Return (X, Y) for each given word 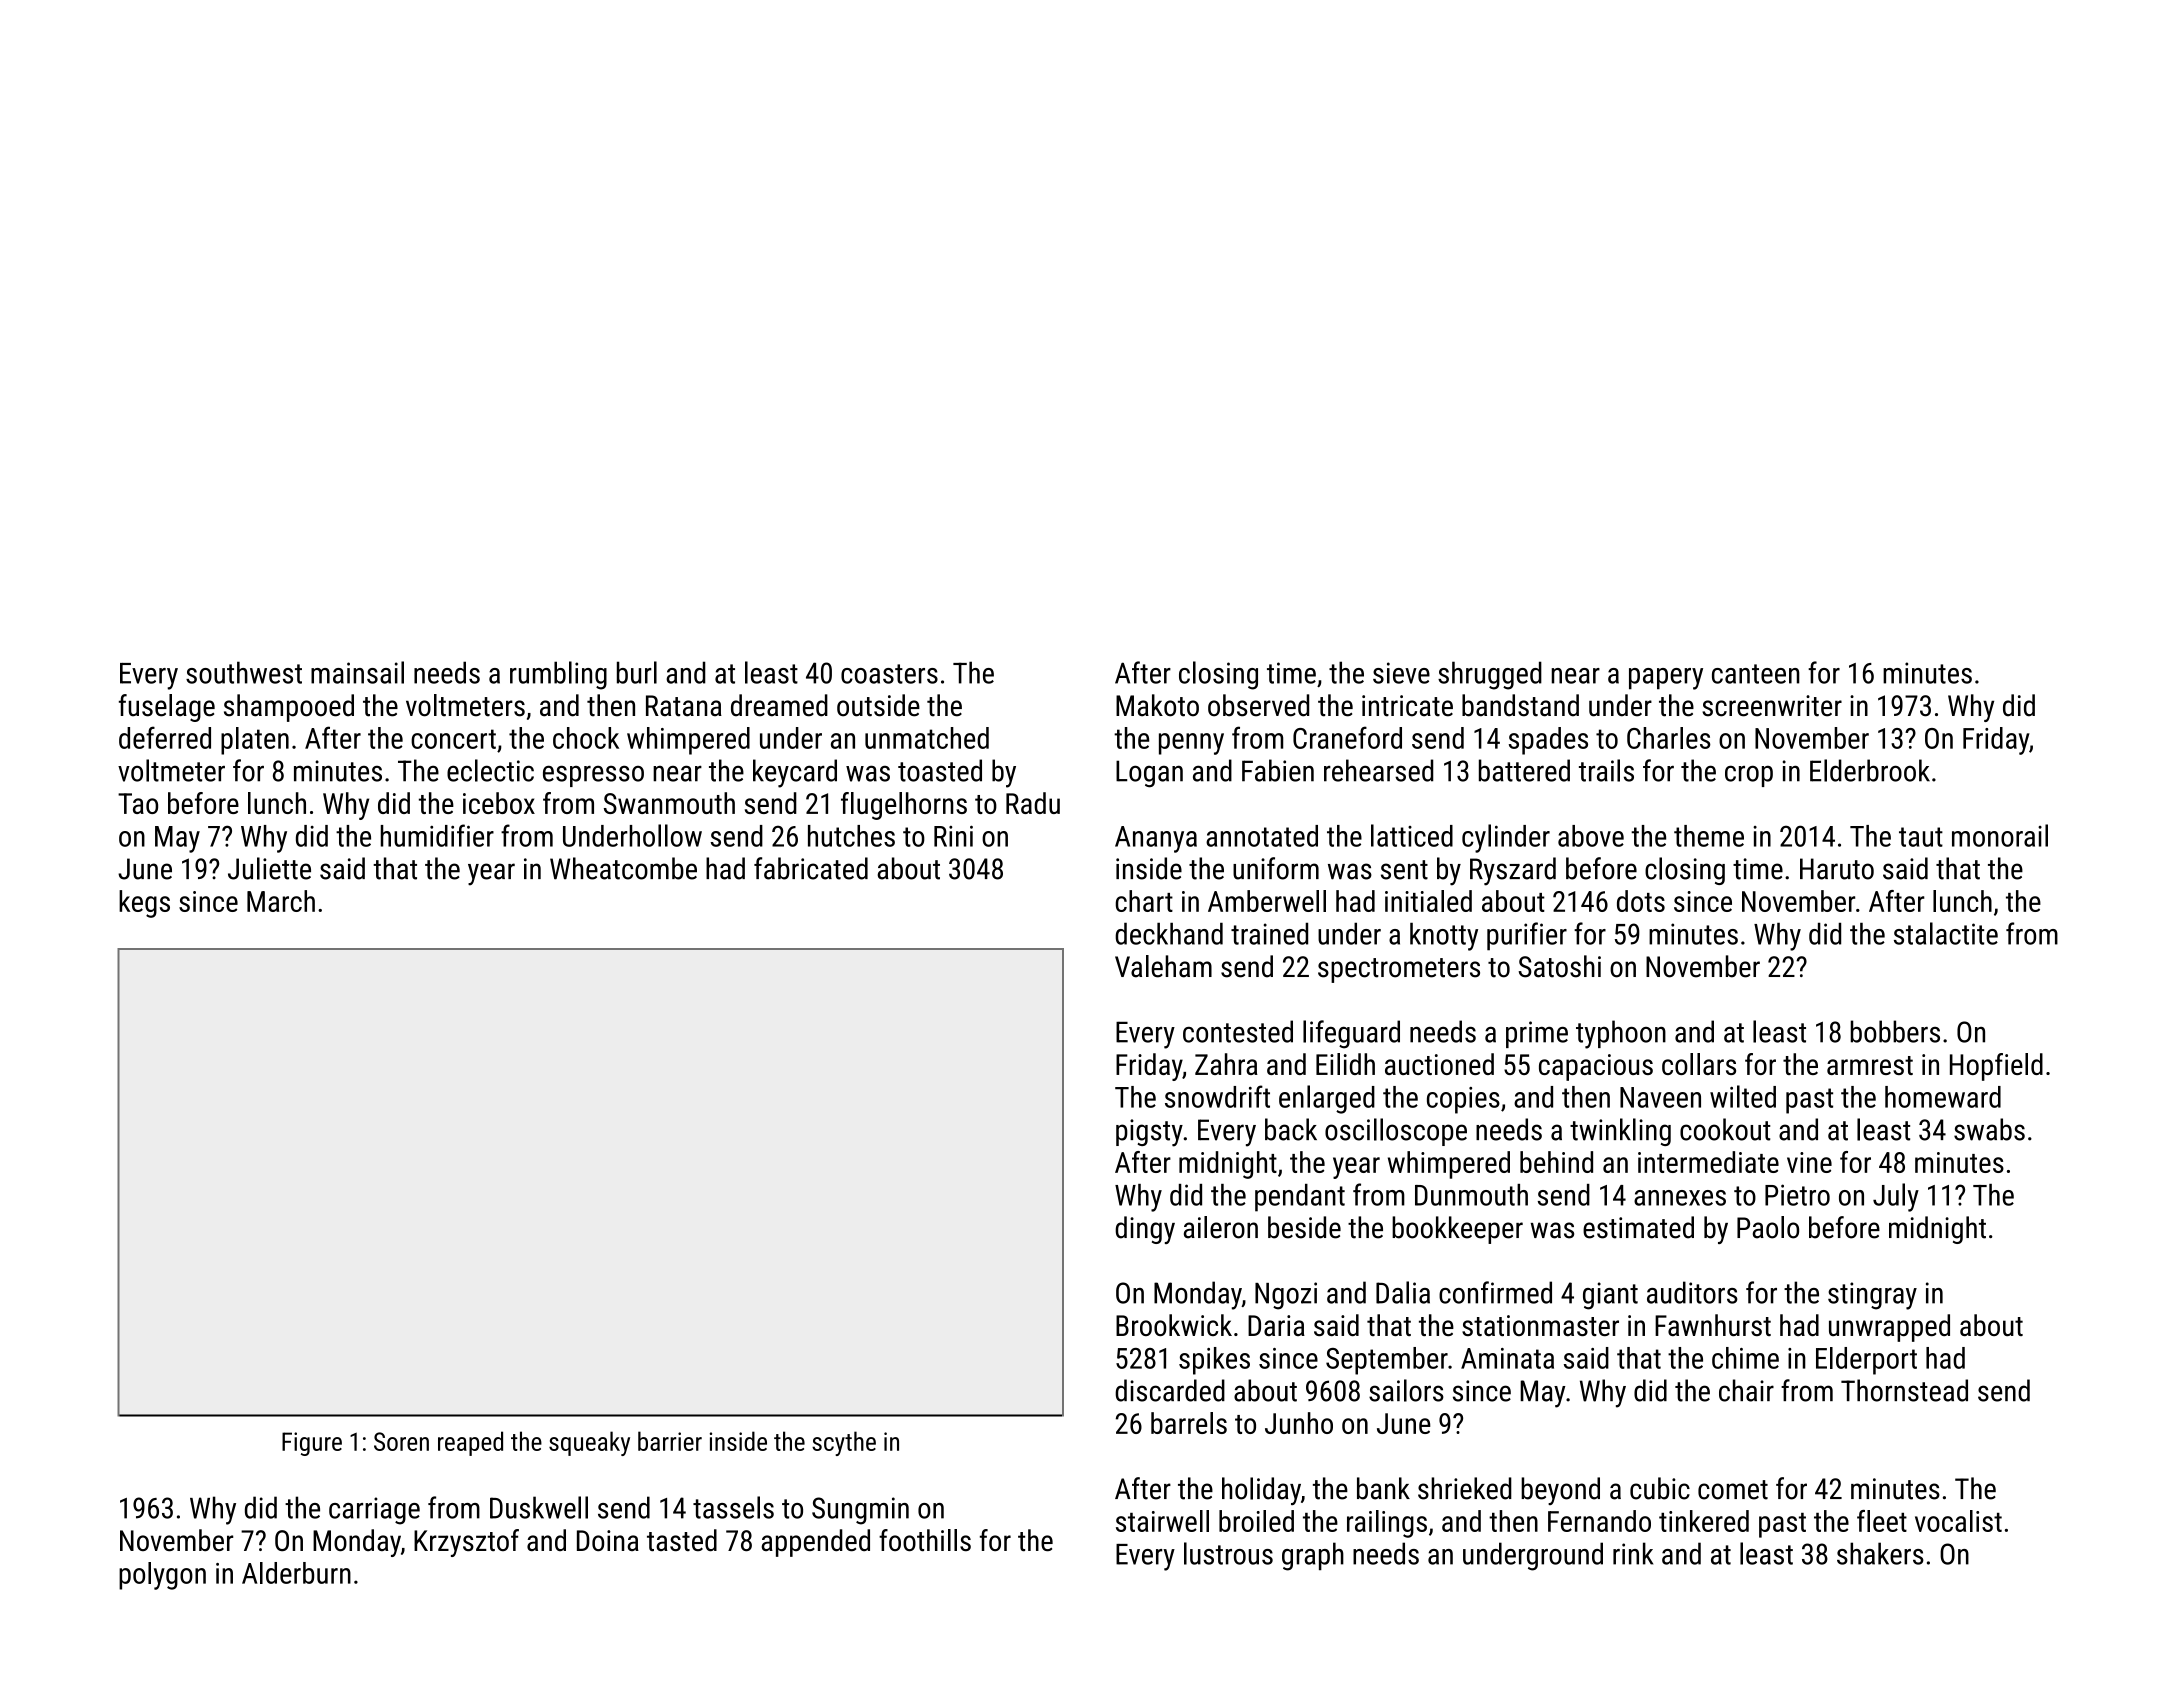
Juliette (269, 868)
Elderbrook (1870, 770)
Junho (1299, 1423)
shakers (1880, 1553)
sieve (1401, 673)
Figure (312, 1444)
